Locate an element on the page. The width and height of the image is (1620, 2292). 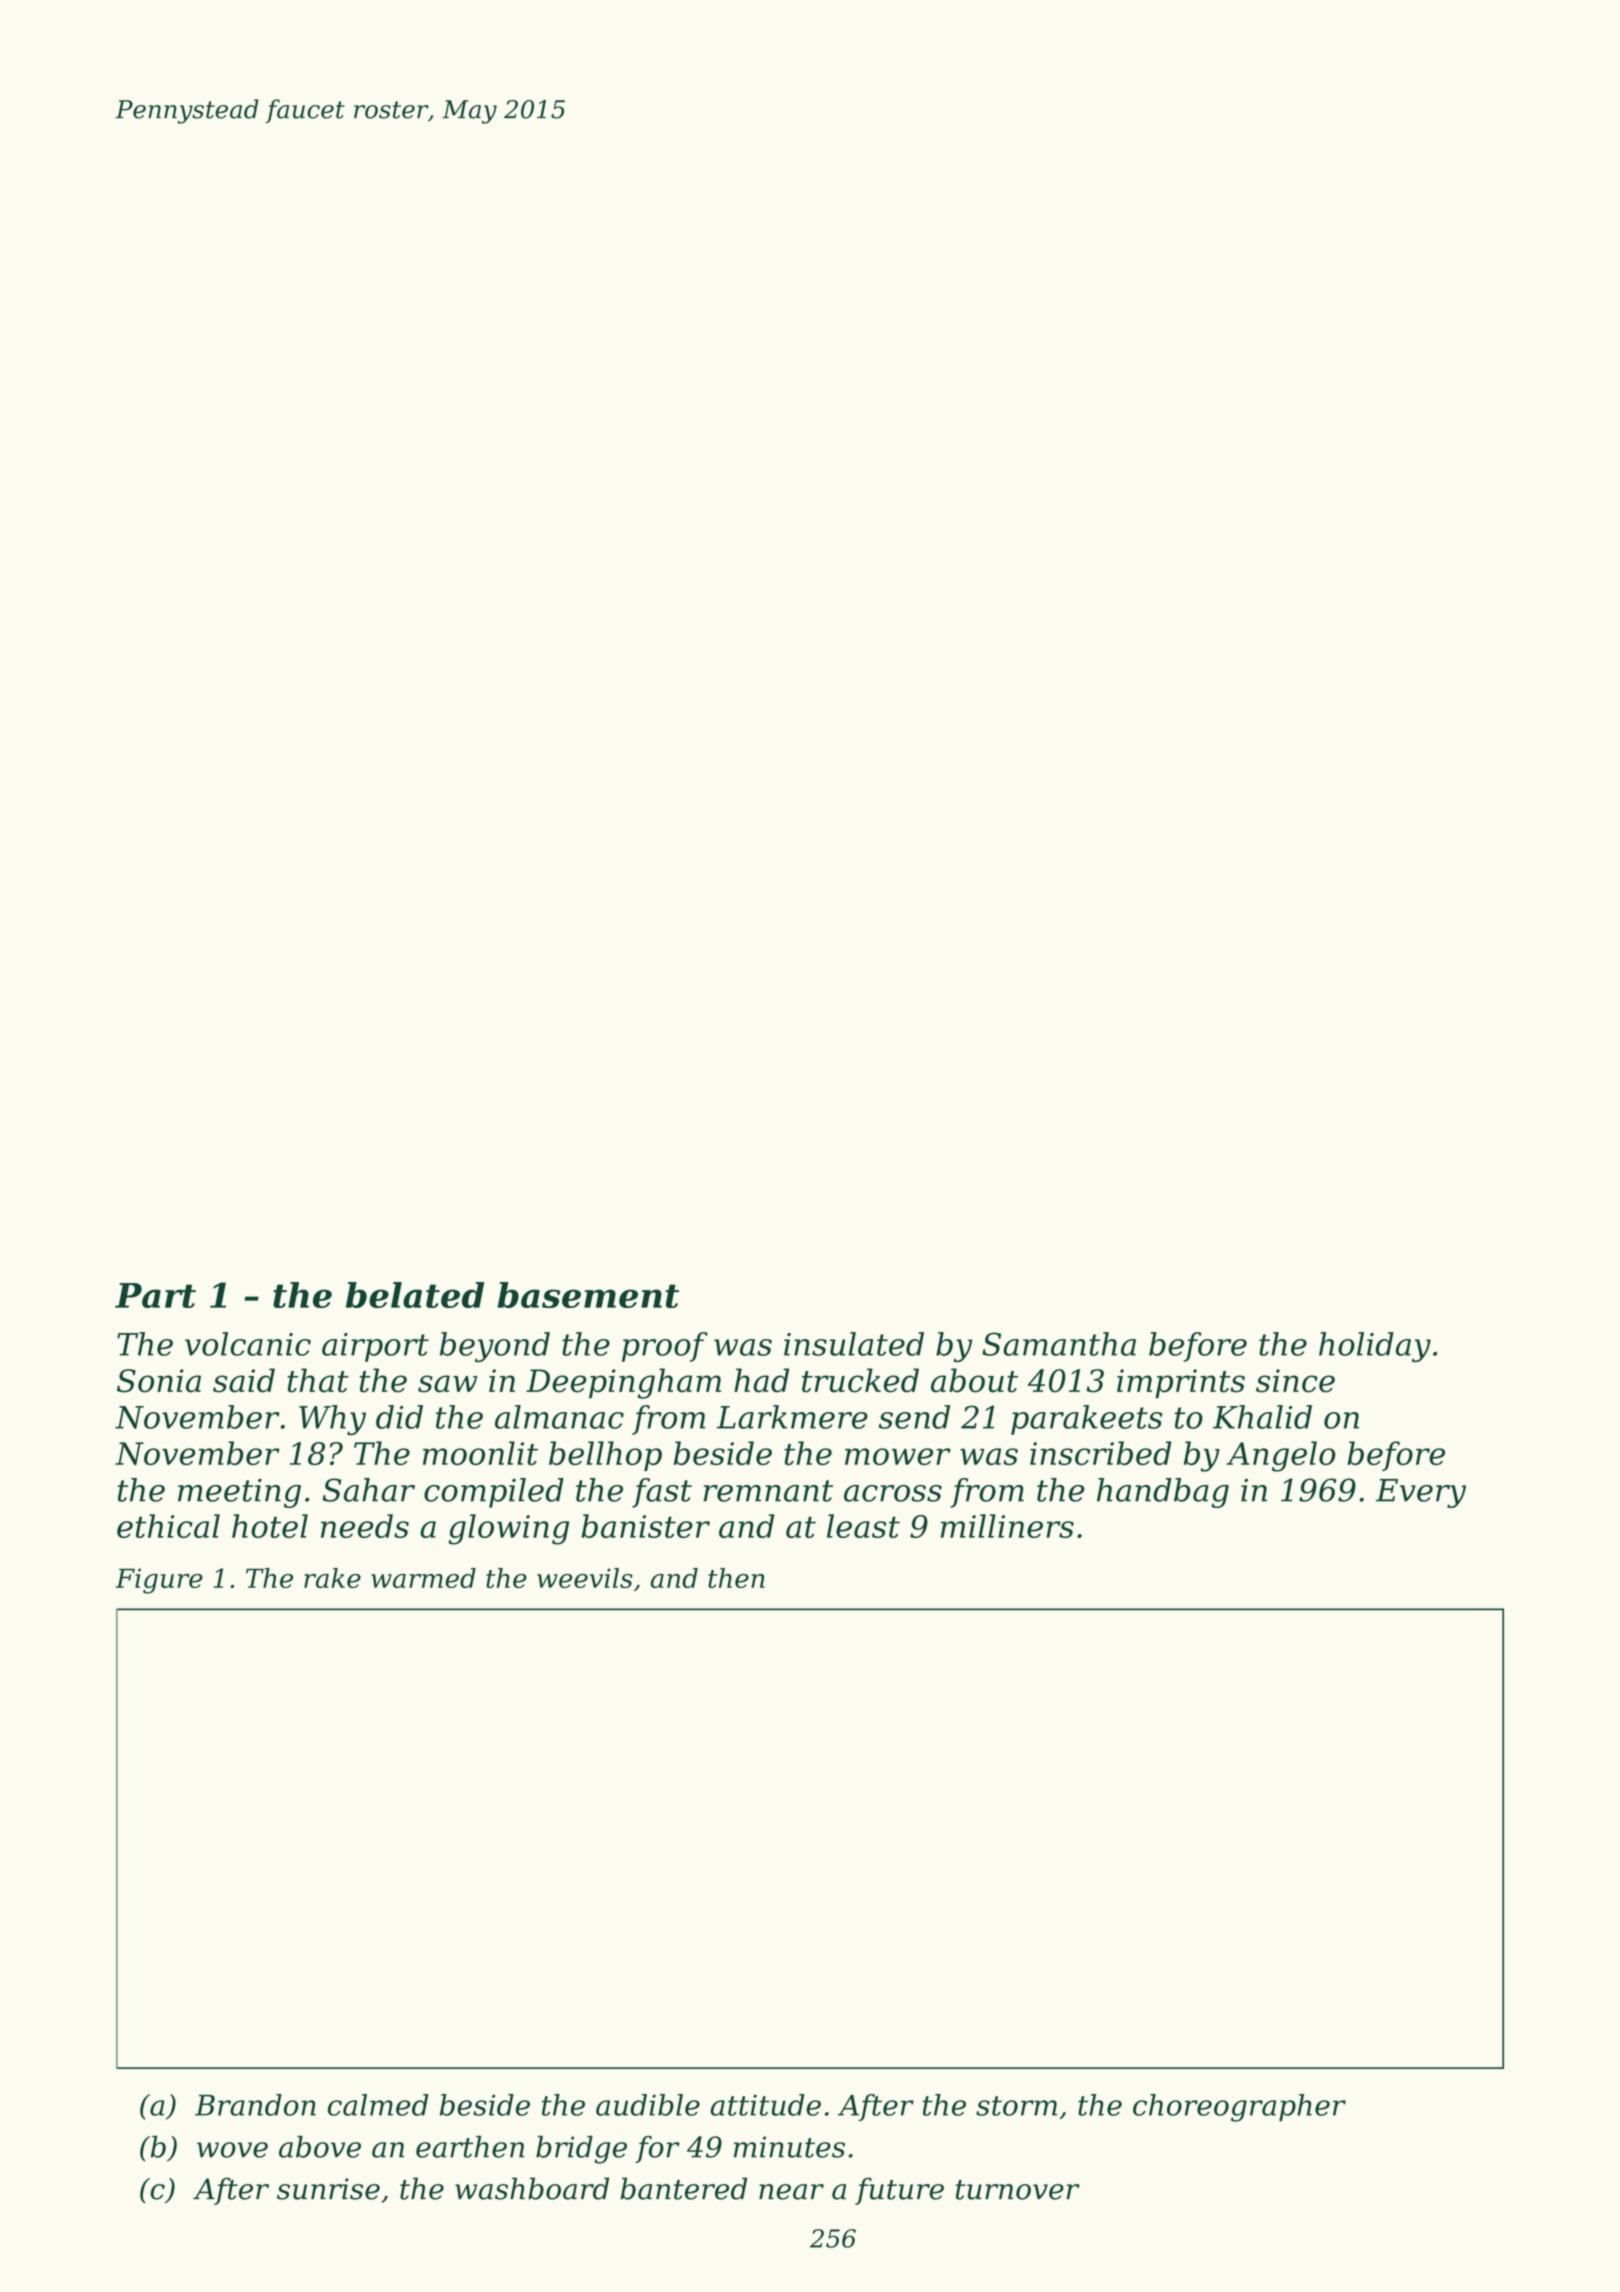
audible is located at coordinates (648, 2105).
